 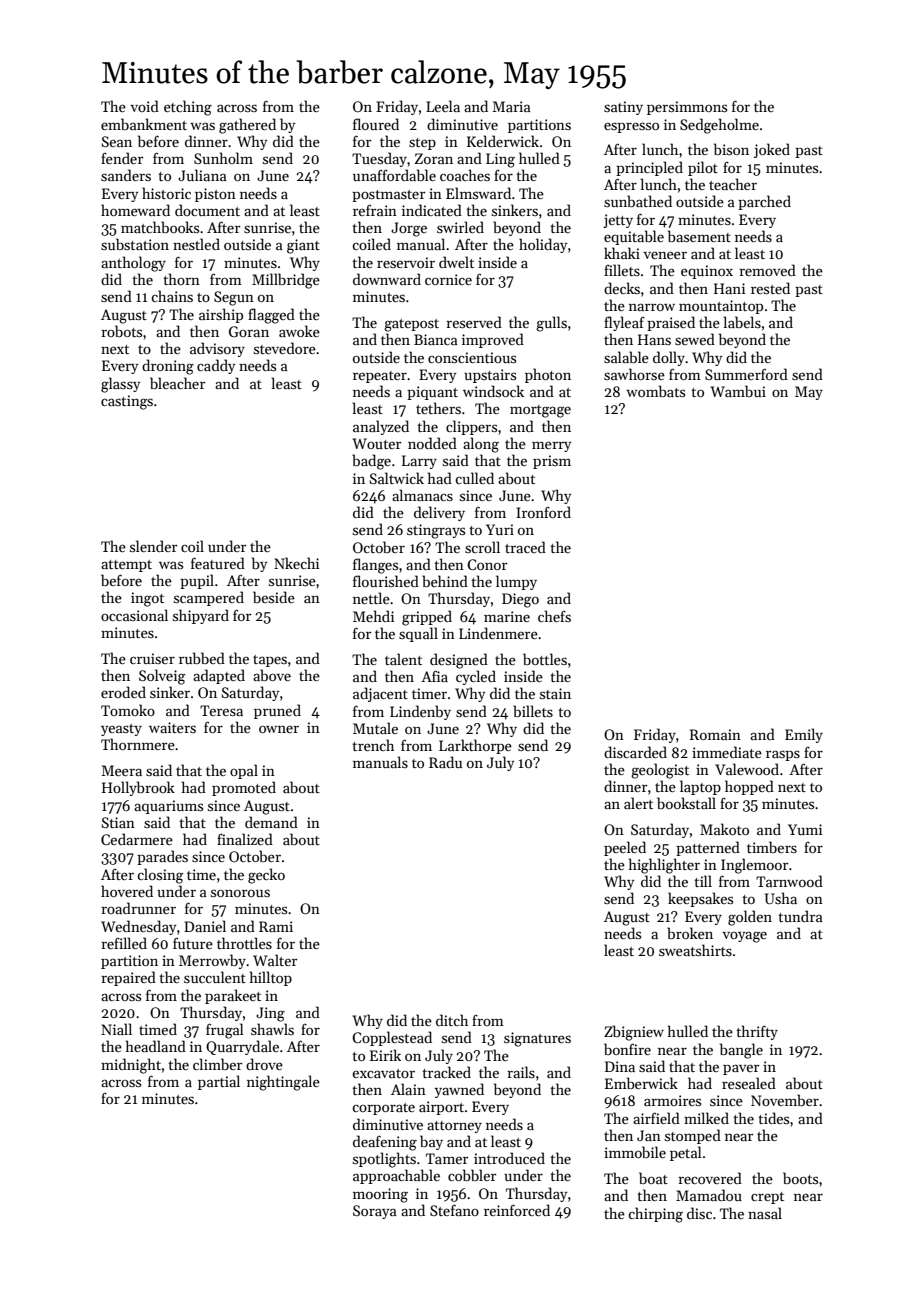 What do you see at coordinates (443, 106) in the document?
I see `Leela` at bounding box center [443, 106].
